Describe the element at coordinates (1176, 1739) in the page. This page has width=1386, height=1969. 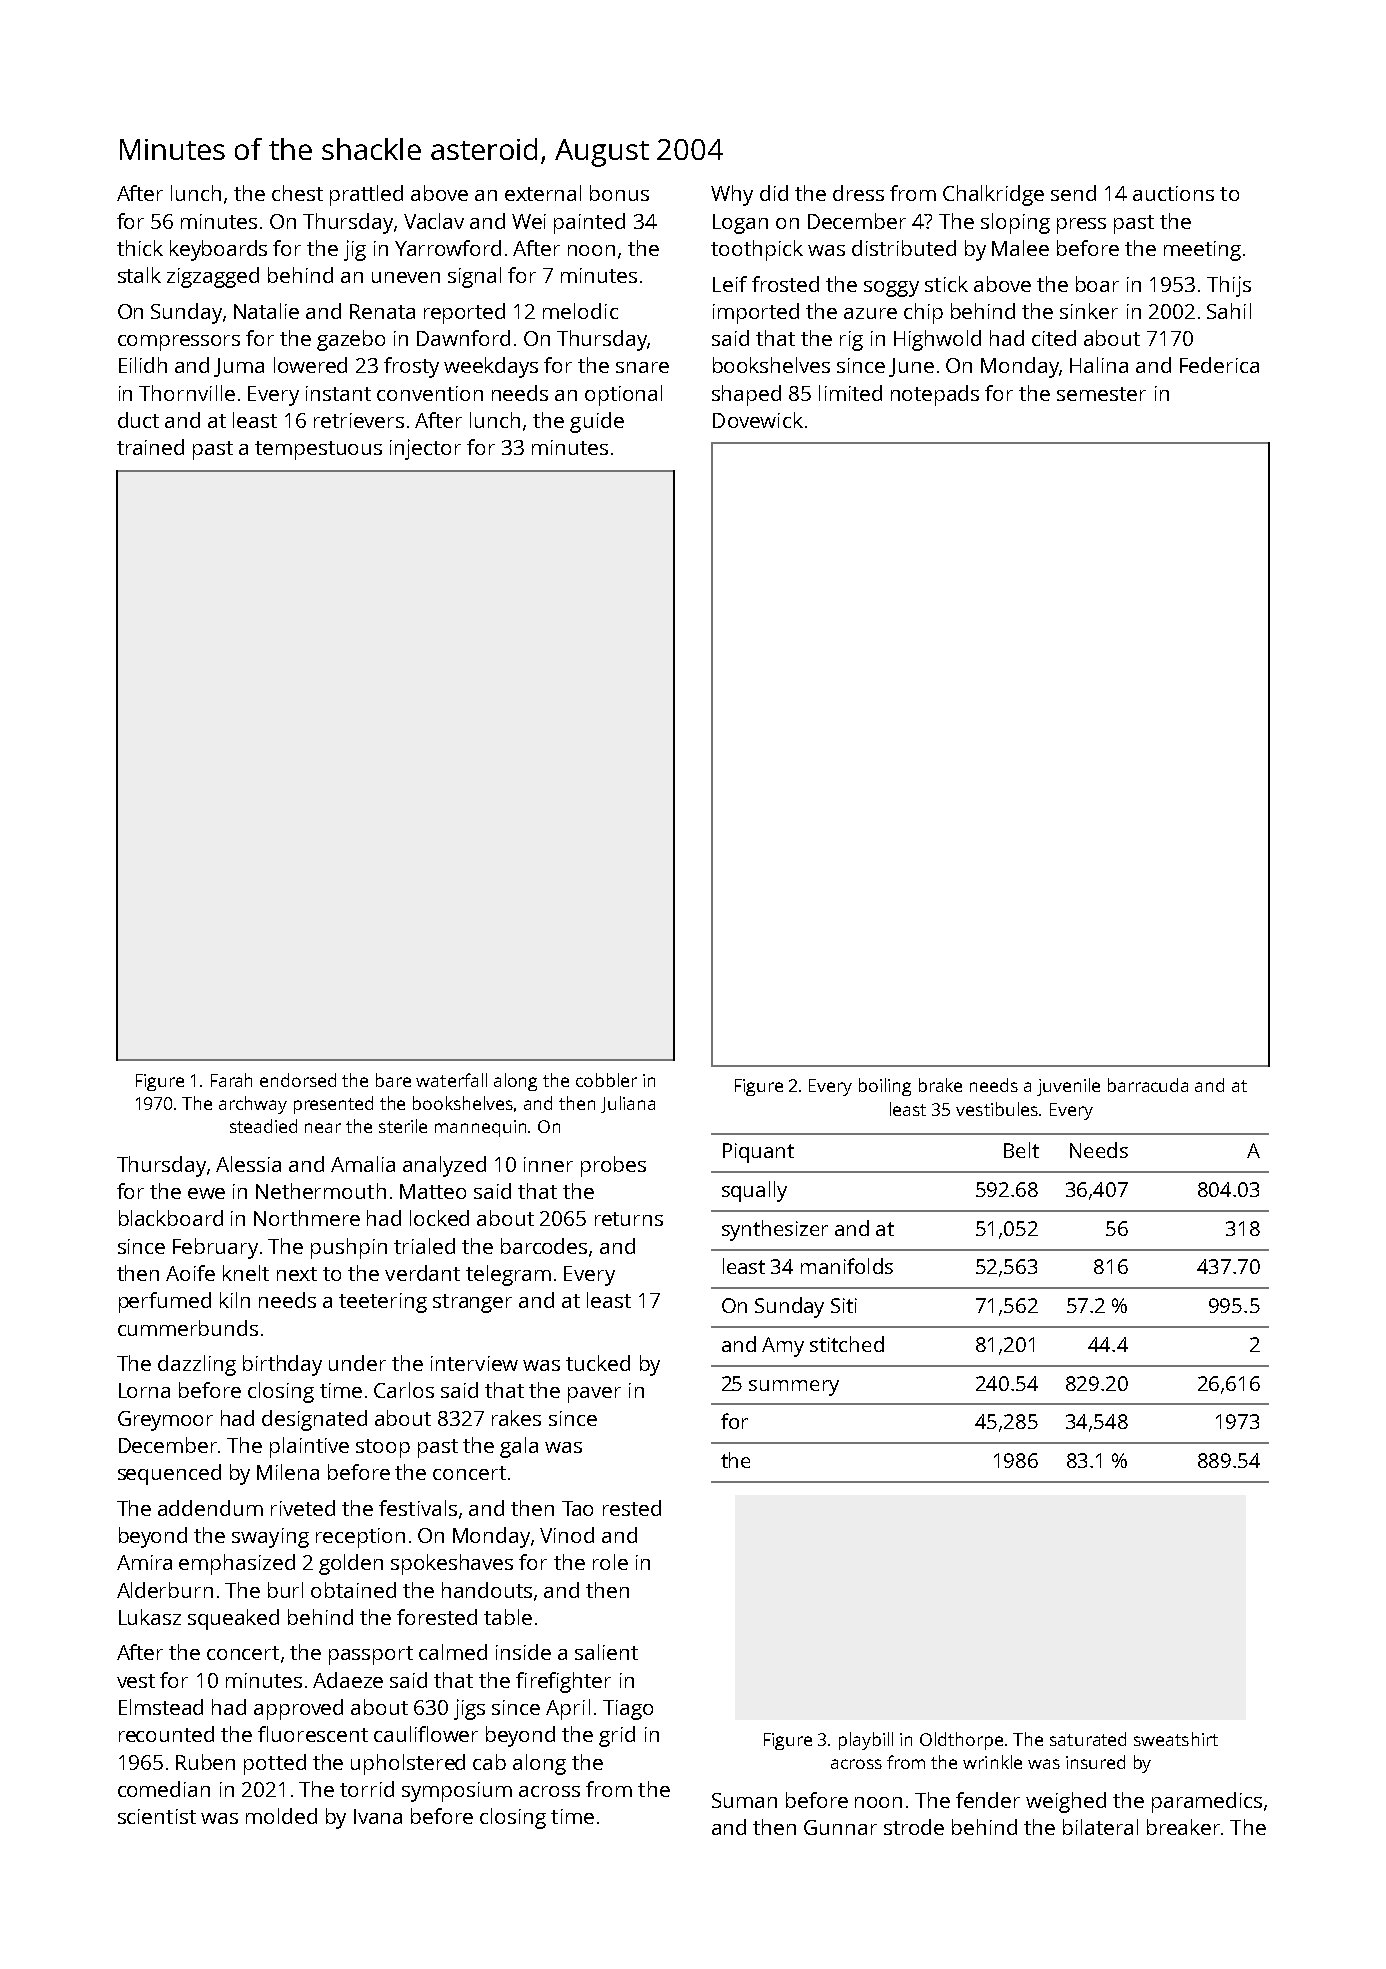
I see `sweatshirt` at that location.
